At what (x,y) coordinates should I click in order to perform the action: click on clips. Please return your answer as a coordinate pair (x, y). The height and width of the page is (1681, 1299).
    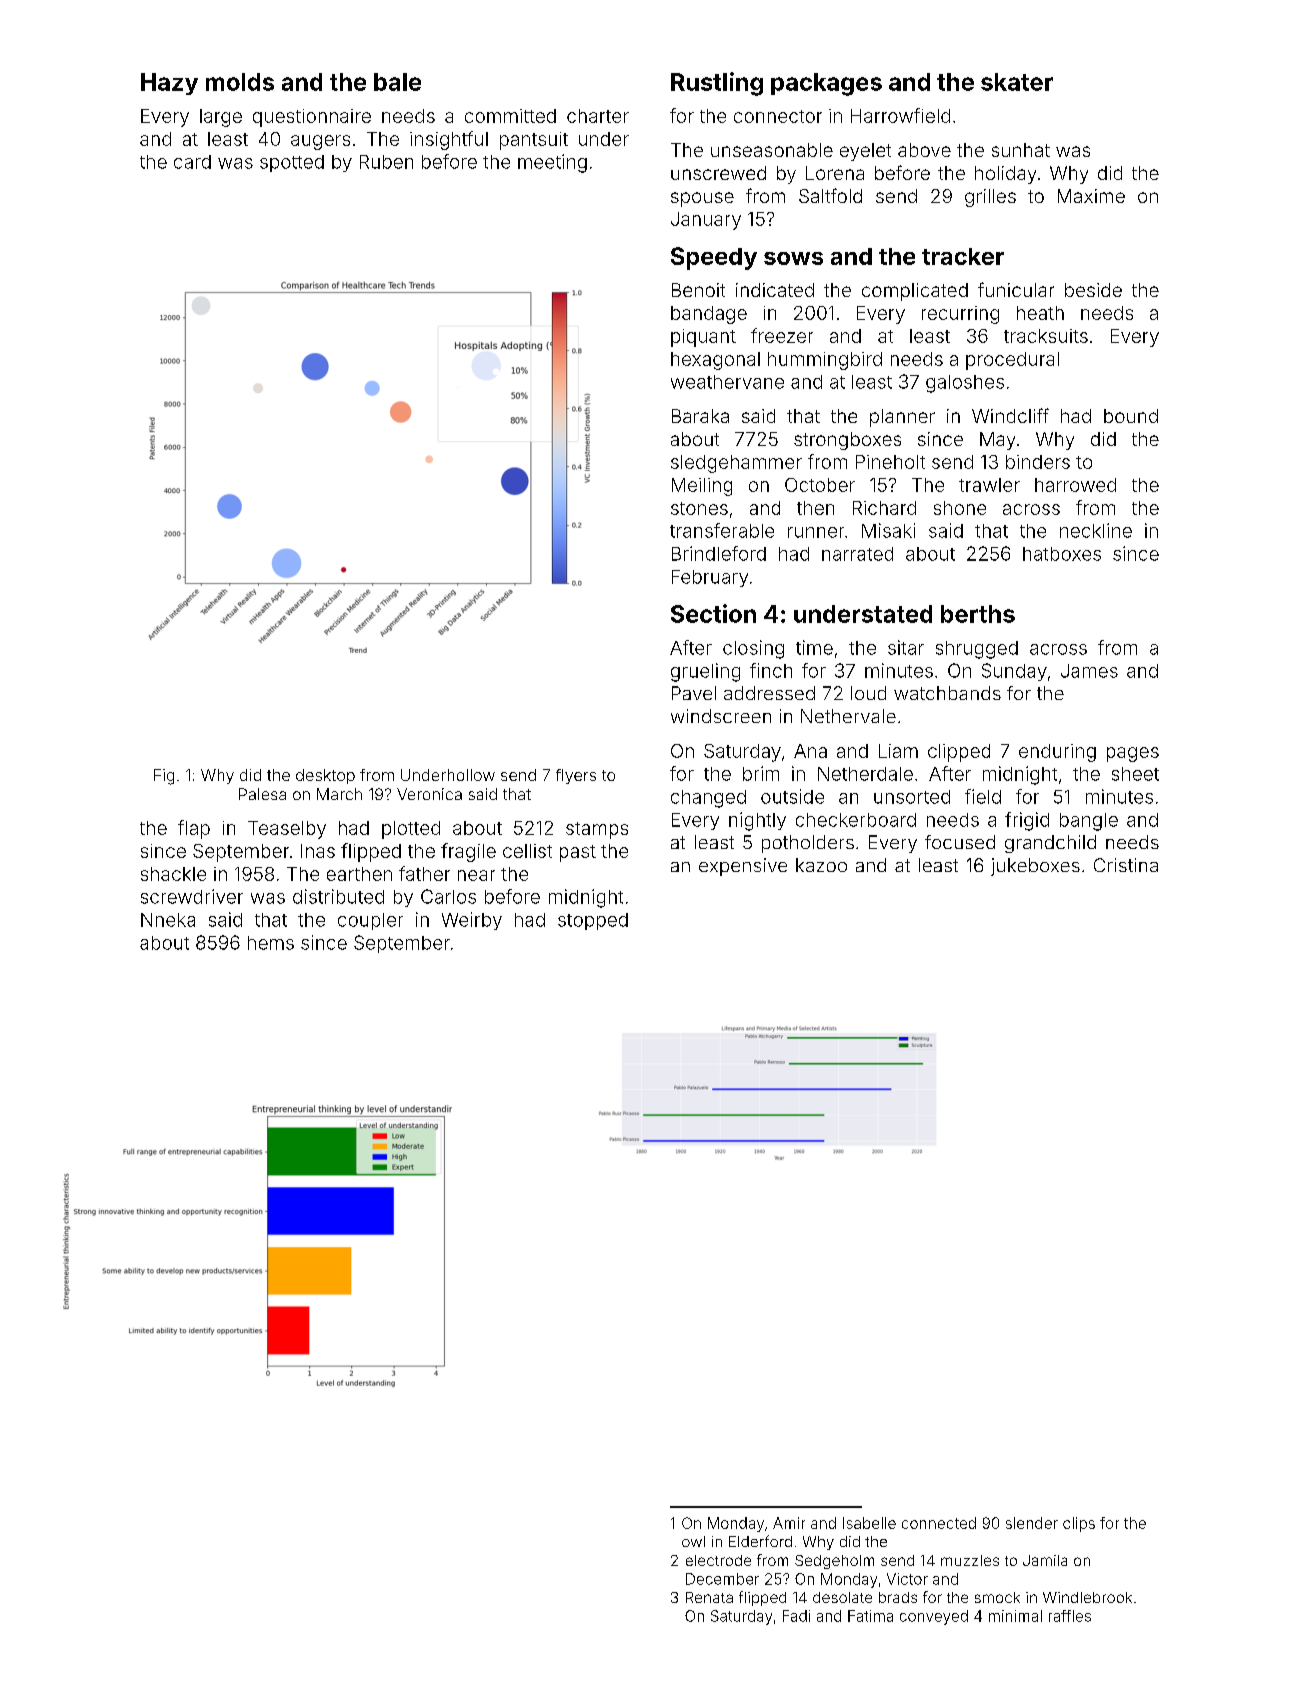
    Looking at the image, I should click on (1079, 1524).
